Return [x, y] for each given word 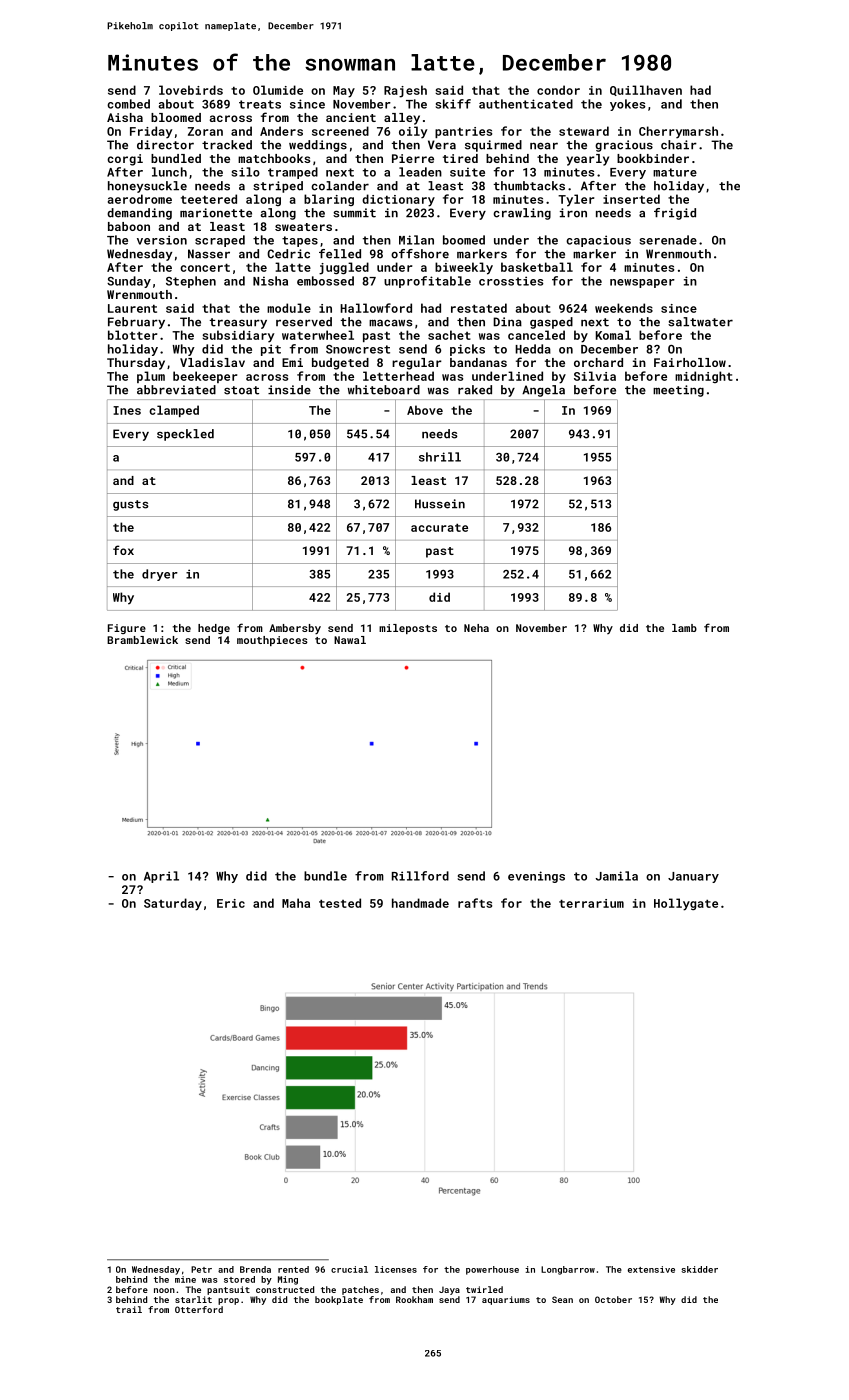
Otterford [199, 1309]
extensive [651, 1269]
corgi [125, 160]
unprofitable [427, 282]
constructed [285, 1289]
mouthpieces [272, 641]
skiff [453, 104]
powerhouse [492, 1270]
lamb [684, 628]
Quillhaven [646, 90]
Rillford [420, 876]
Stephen [191, 282]
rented [293, 1269]
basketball [537, 267]
